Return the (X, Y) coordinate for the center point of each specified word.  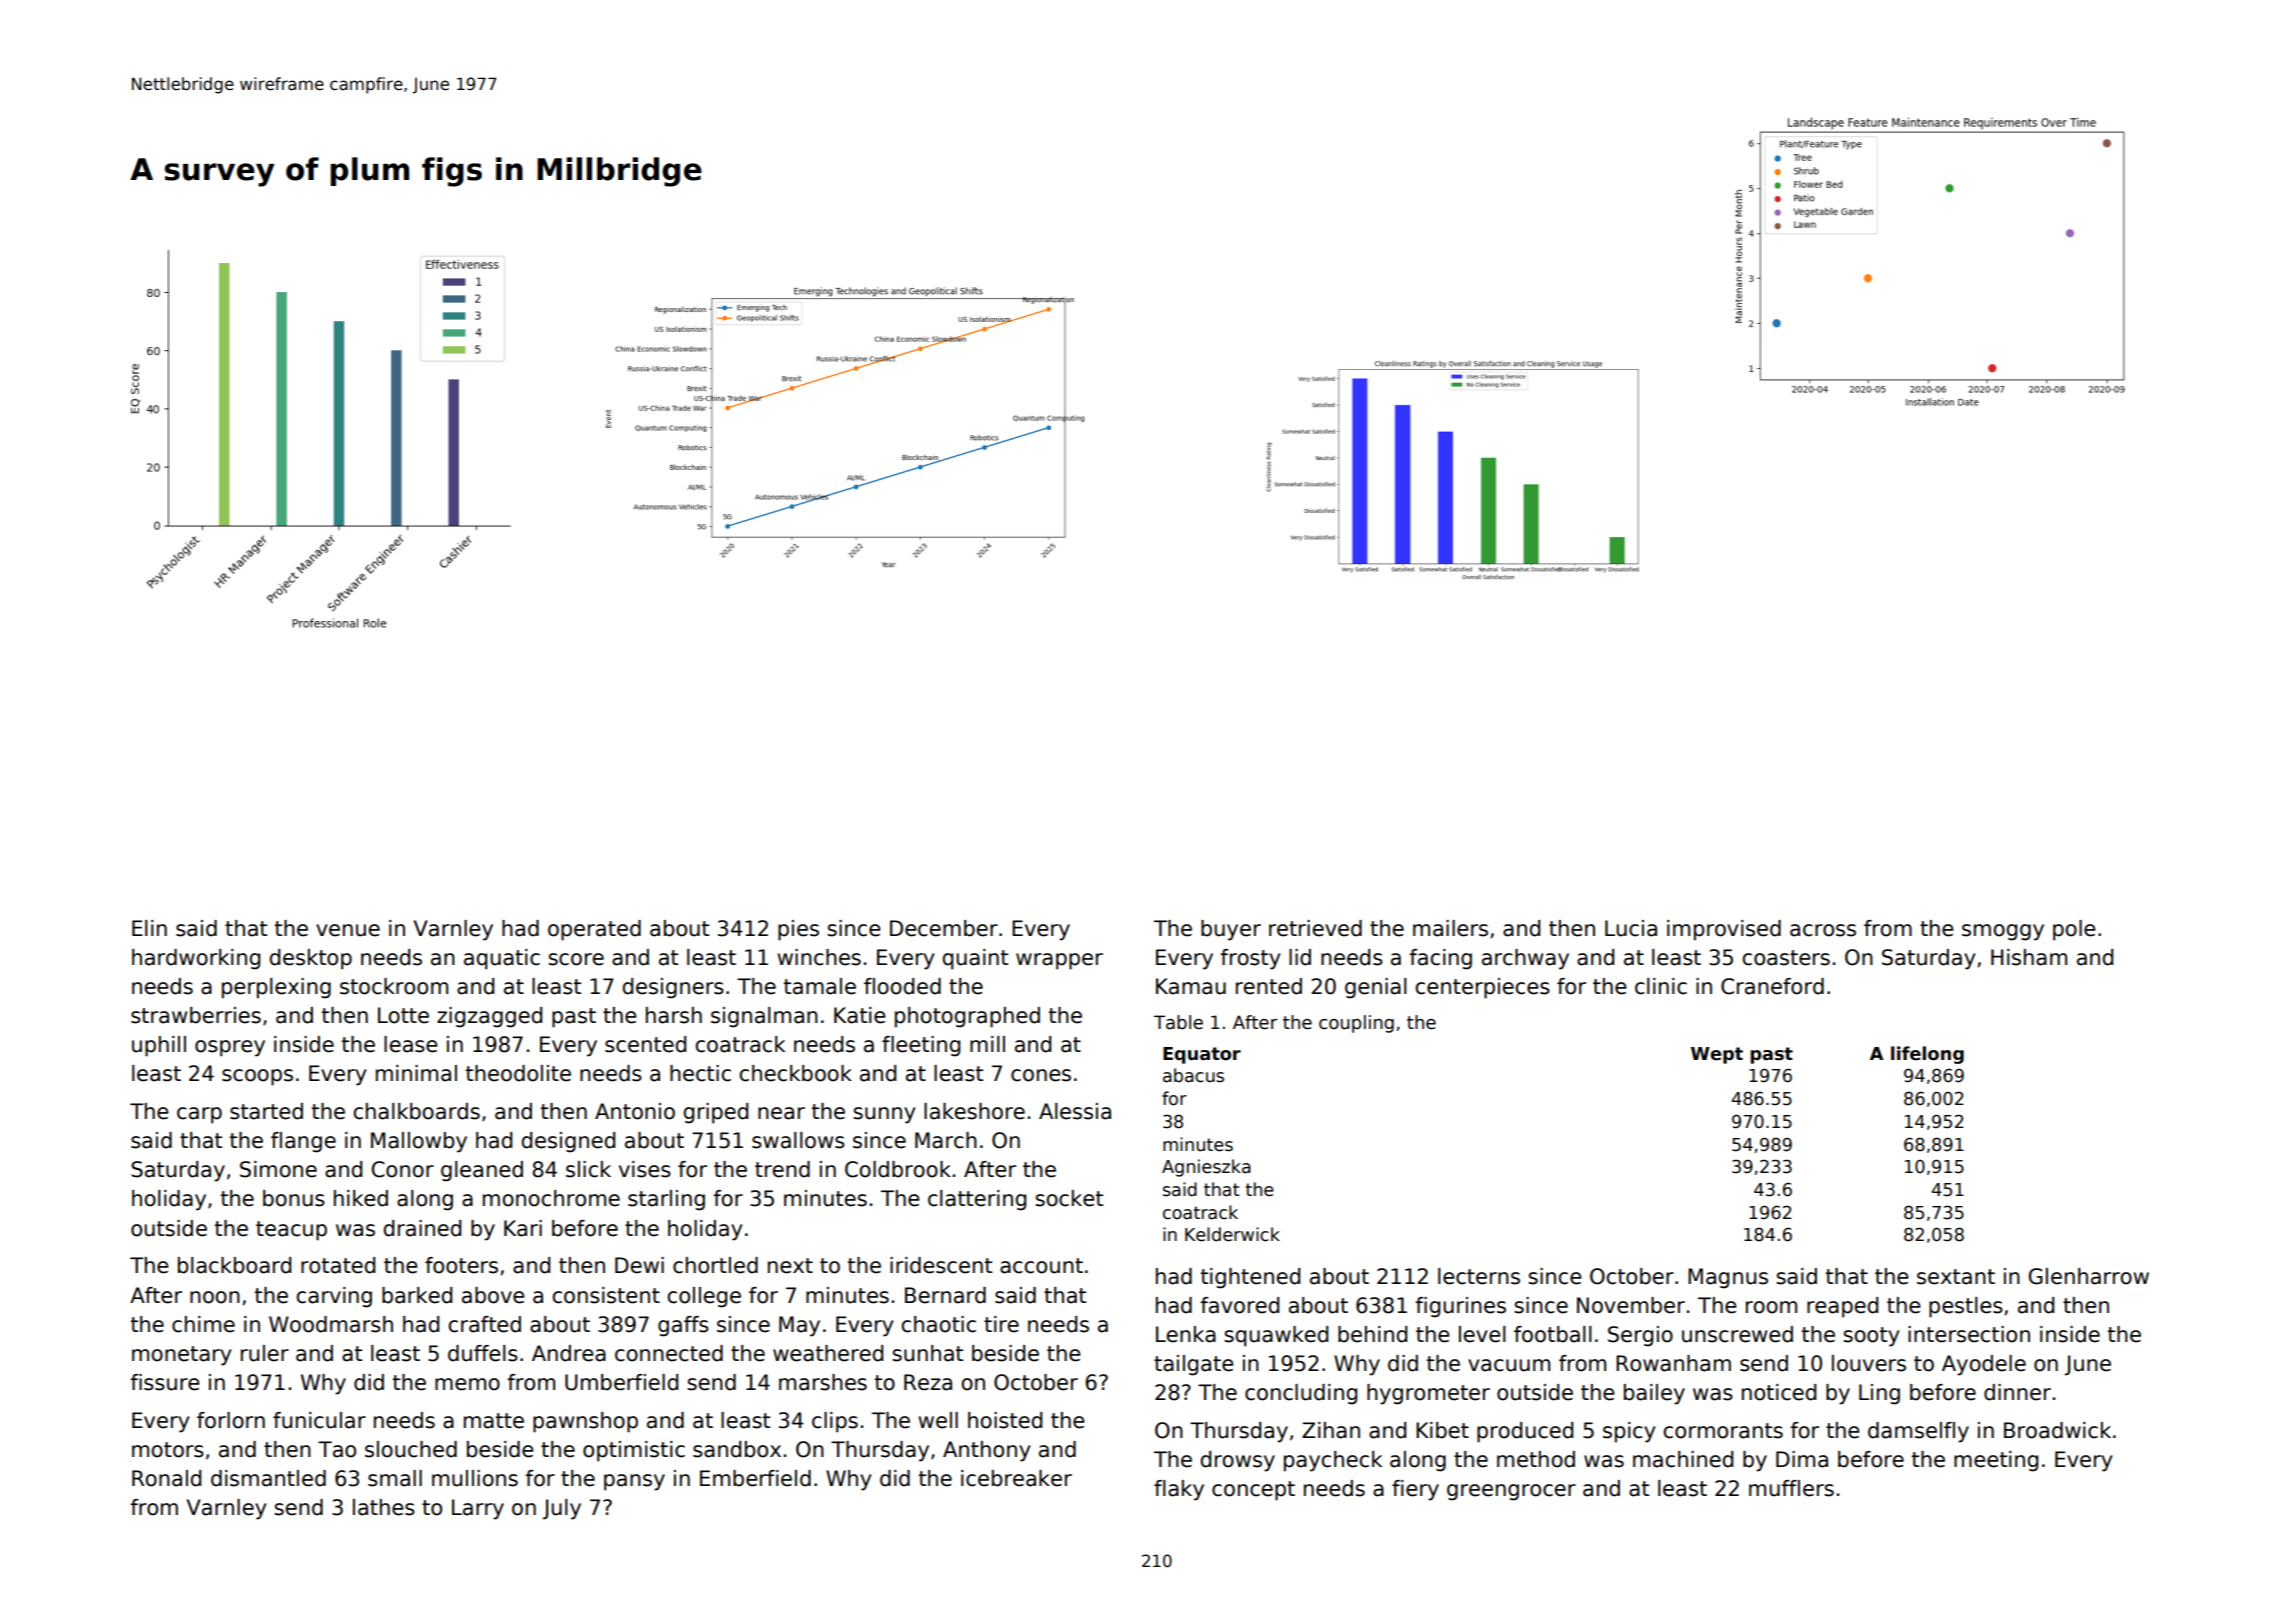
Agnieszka (1206, 1168)
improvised (1724, 930)
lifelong (1927, 1055)
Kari (523, 1228)
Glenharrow (2089, 1276)
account (1041, 1266)
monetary (181, 1356)
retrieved (1315, 928)
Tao (337, 1449)
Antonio (635, 1111)
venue (348, 930)
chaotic (938, 1324)
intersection (1969, 1334)
